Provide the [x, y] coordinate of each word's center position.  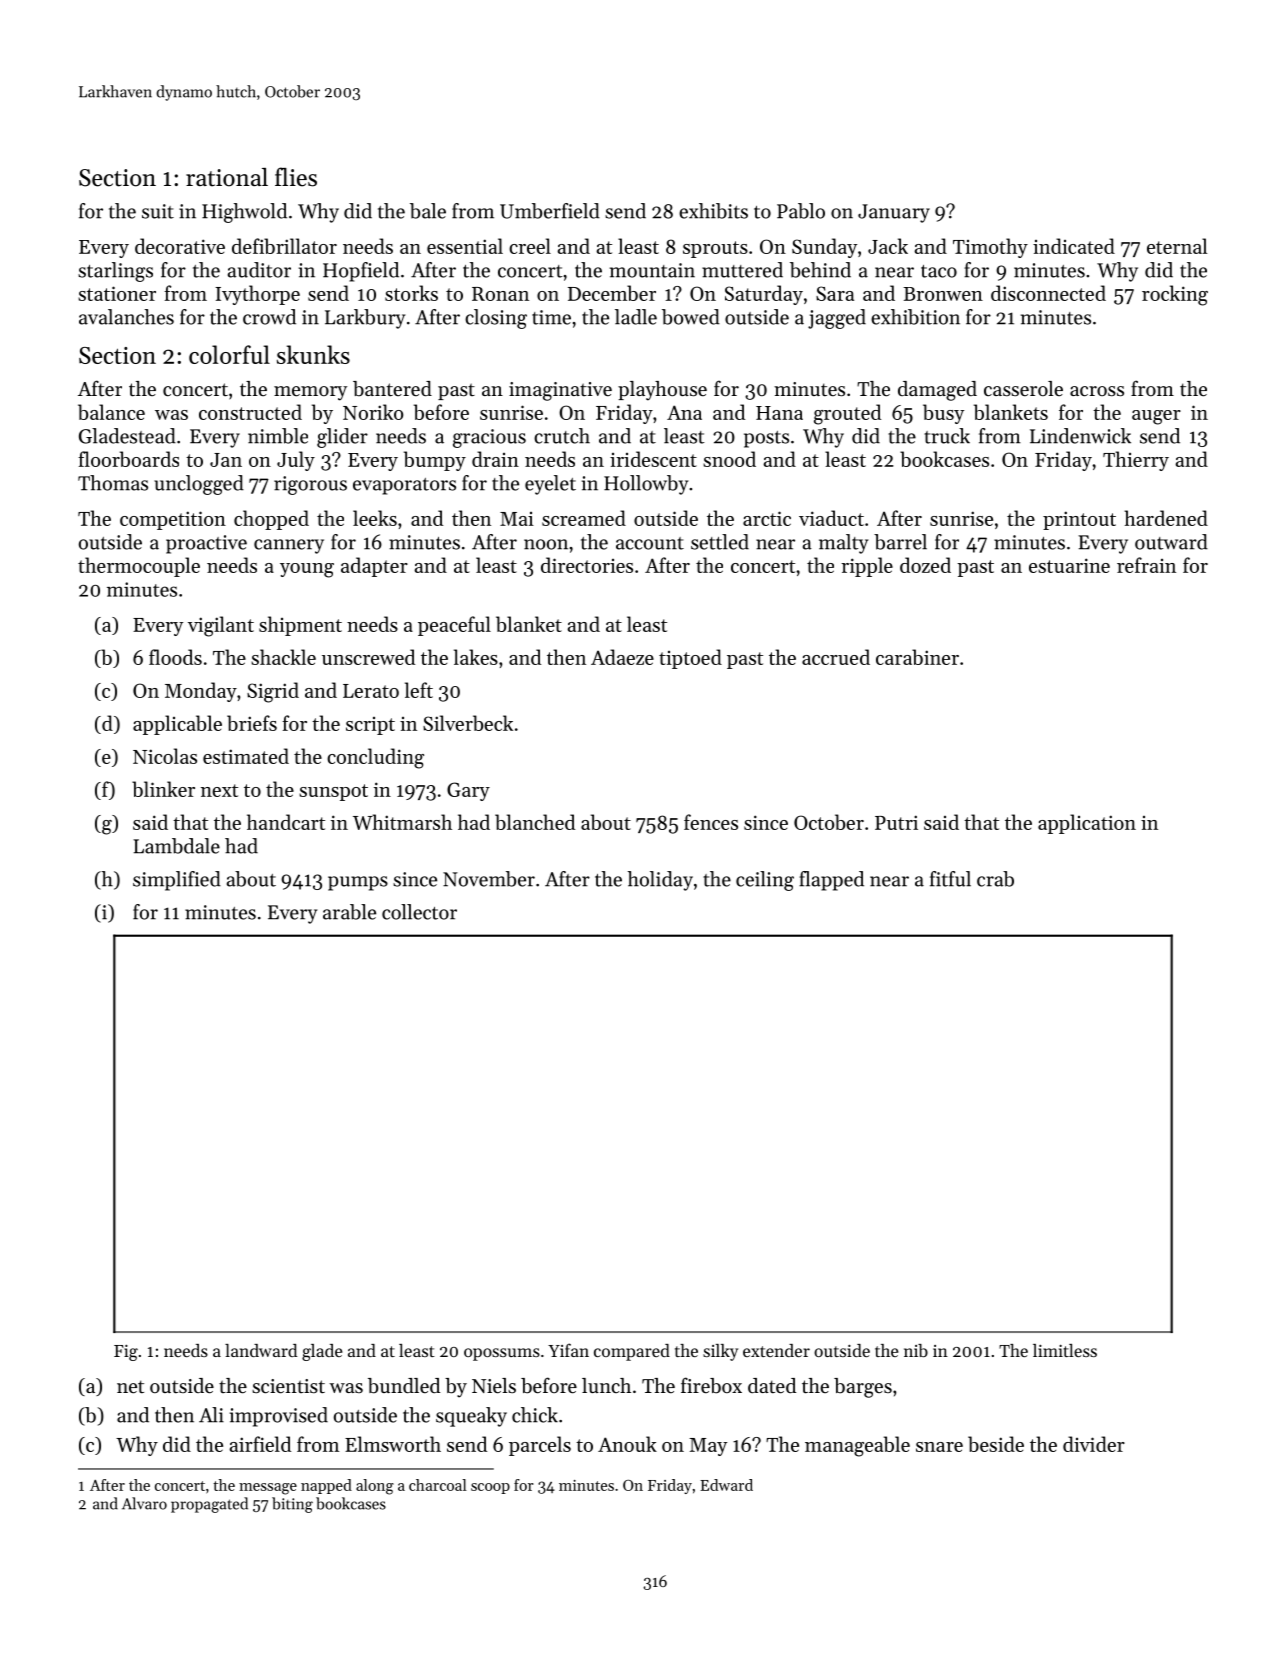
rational [227, 177]
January [894, 213]
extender [776, 1350]
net [130, 1387]
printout [1079, 520]
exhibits [713, 211]
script [370, 726]
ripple [867, 567]
